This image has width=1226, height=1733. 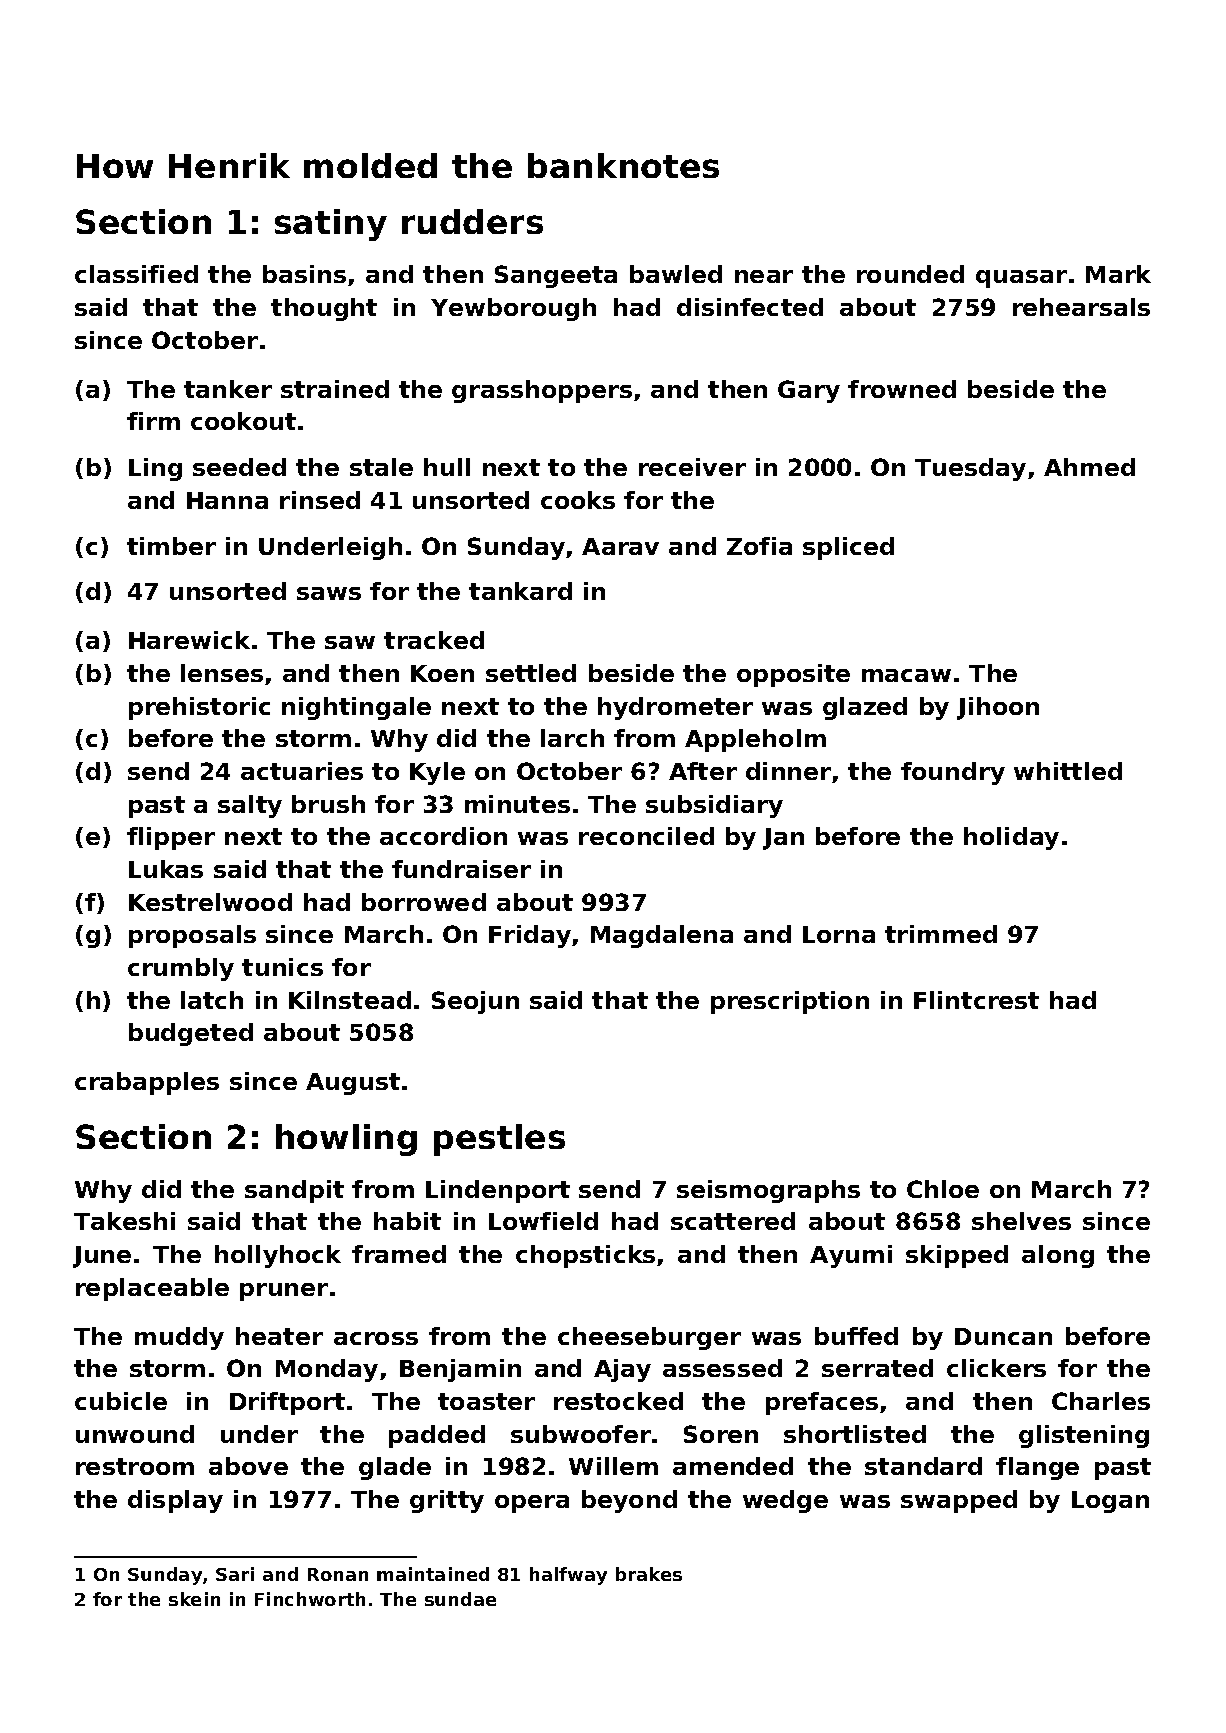 What do you see at coordinates (910, 274) in the image?
I see `rounded` at bounding box center [910, 274].
